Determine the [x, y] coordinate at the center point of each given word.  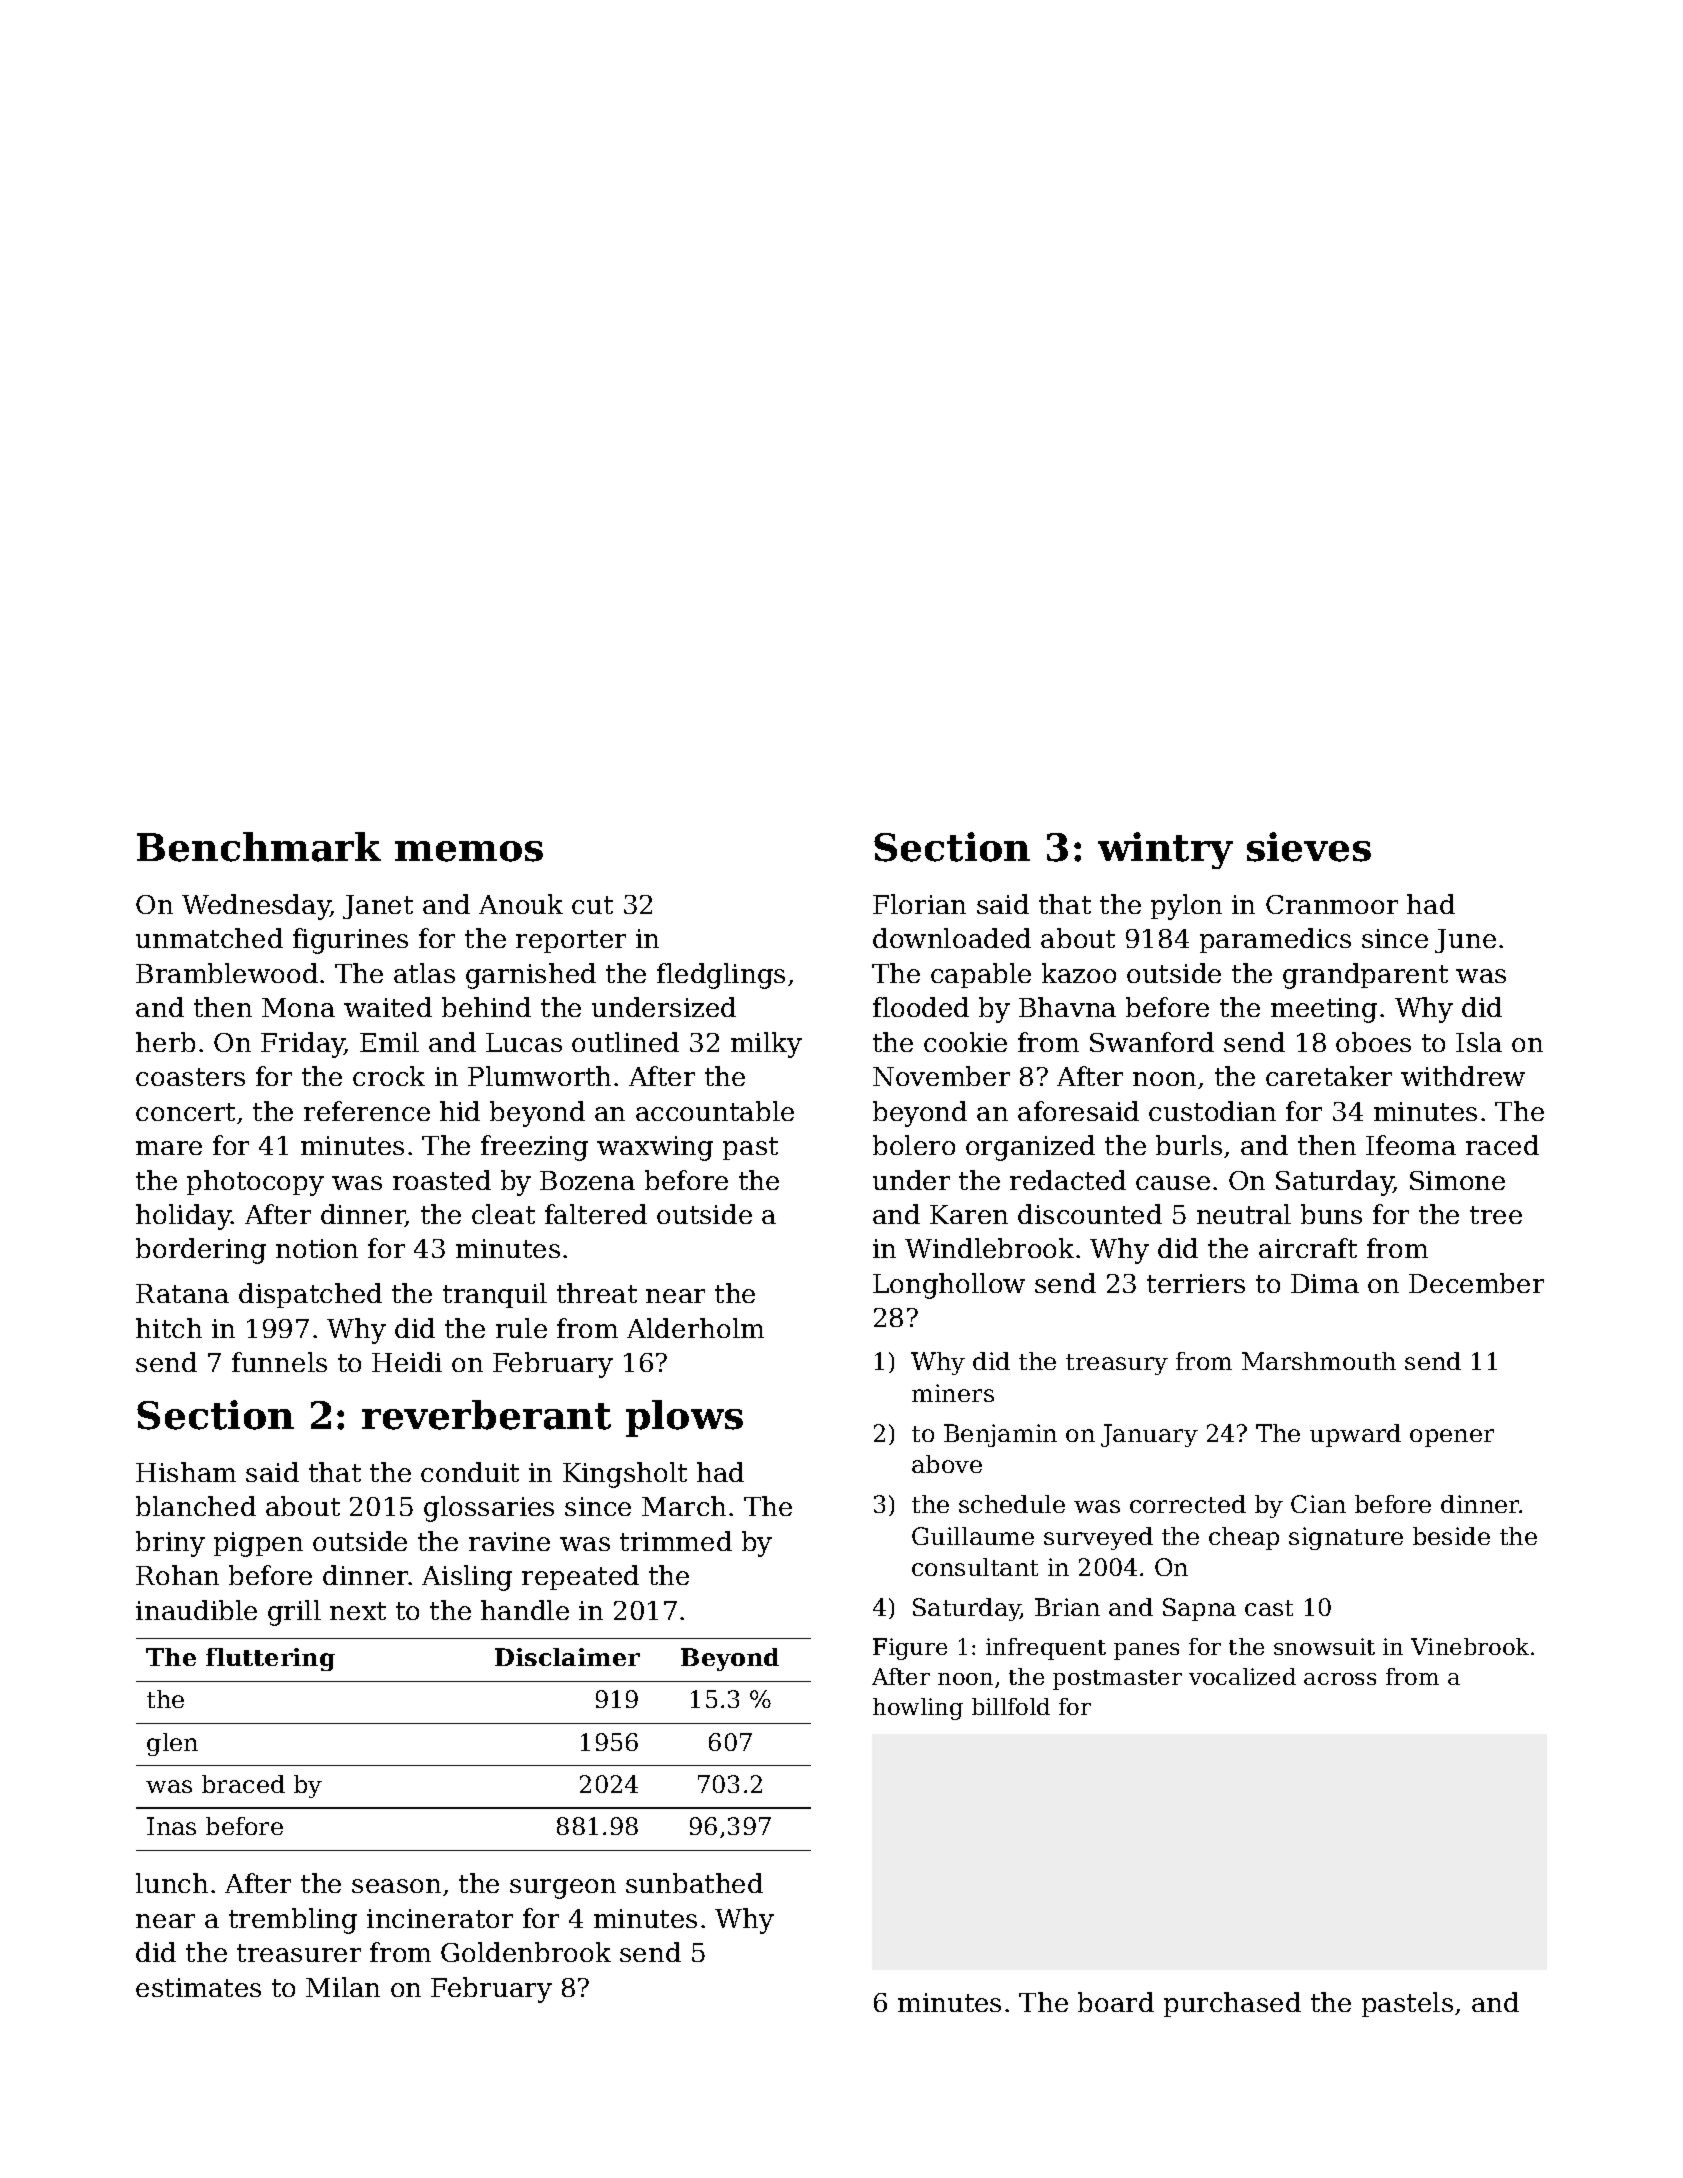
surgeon [563, 1889]
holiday [184, 1217]
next [358, 1611]
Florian [919, 904]
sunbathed [694, 1883]
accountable [715, 1111]
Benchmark [259, 847]
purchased [1232, 2004]
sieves [1309, 847]
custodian [1212, 1111]
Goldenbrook [526, 1952]
